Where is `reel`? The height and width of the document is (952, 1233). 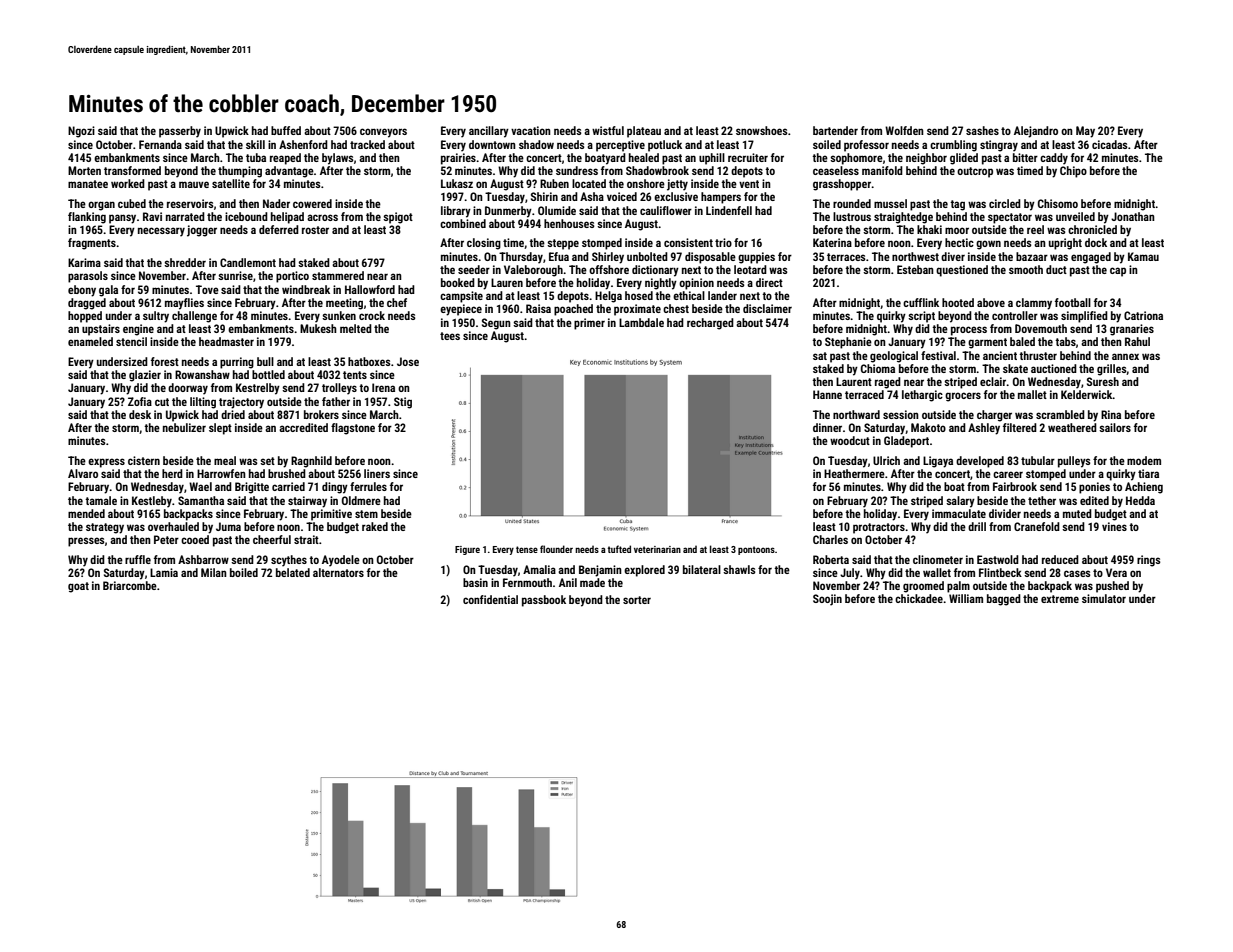 reel is located at coordinates (1035, 229).
